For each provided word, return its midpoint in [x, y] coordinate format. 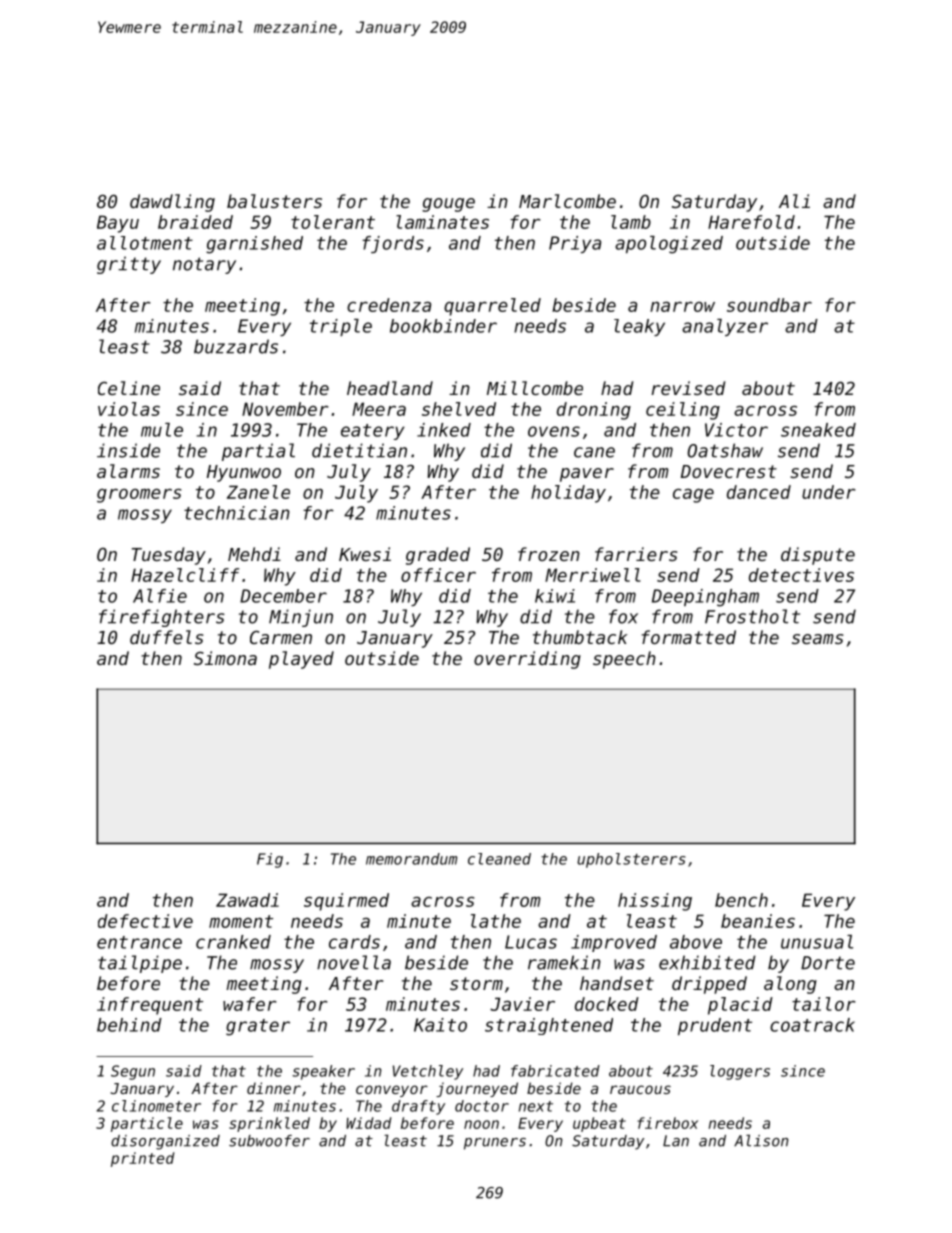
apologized [669, 245]
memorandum [411, 859]
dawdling [172, 203]
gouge [448, 205]
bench [741, 900]
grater [258, 1027]
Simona [225, 658]
